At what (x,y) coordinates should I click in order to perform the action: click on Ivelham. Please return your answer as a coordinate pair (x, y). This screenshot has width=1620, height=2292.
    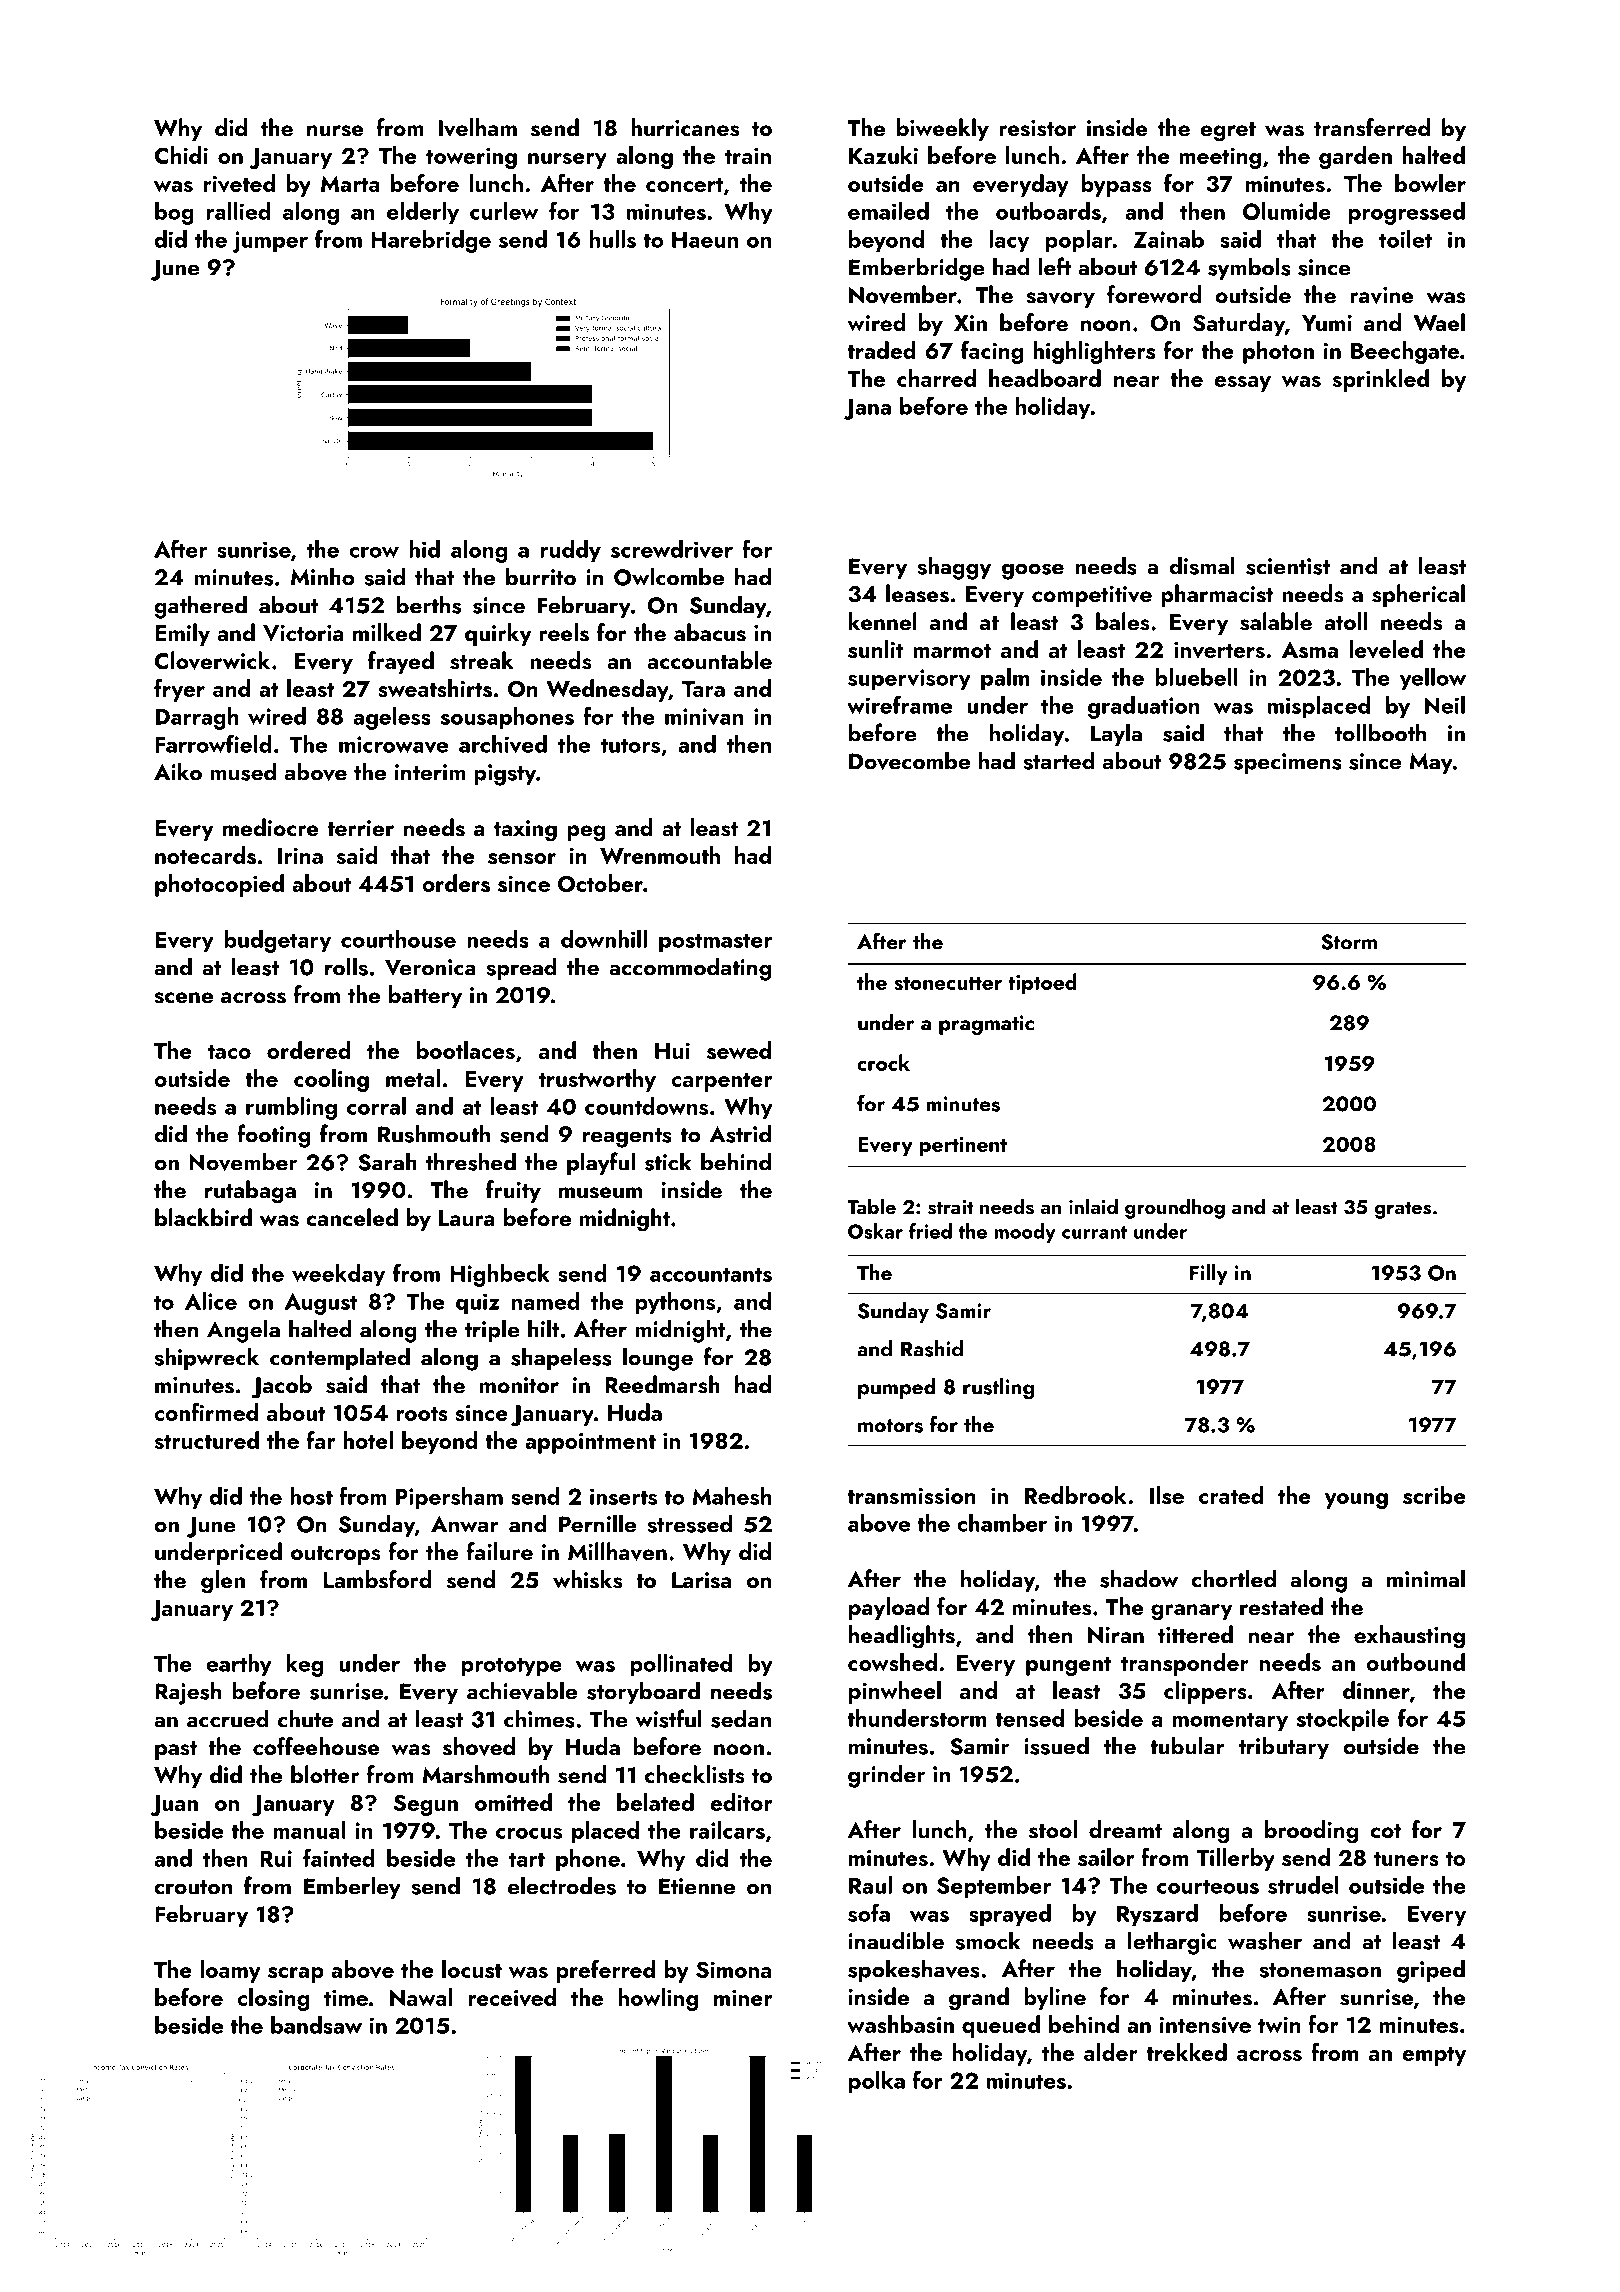
    Looking at the image, I should click on (477, 127).
